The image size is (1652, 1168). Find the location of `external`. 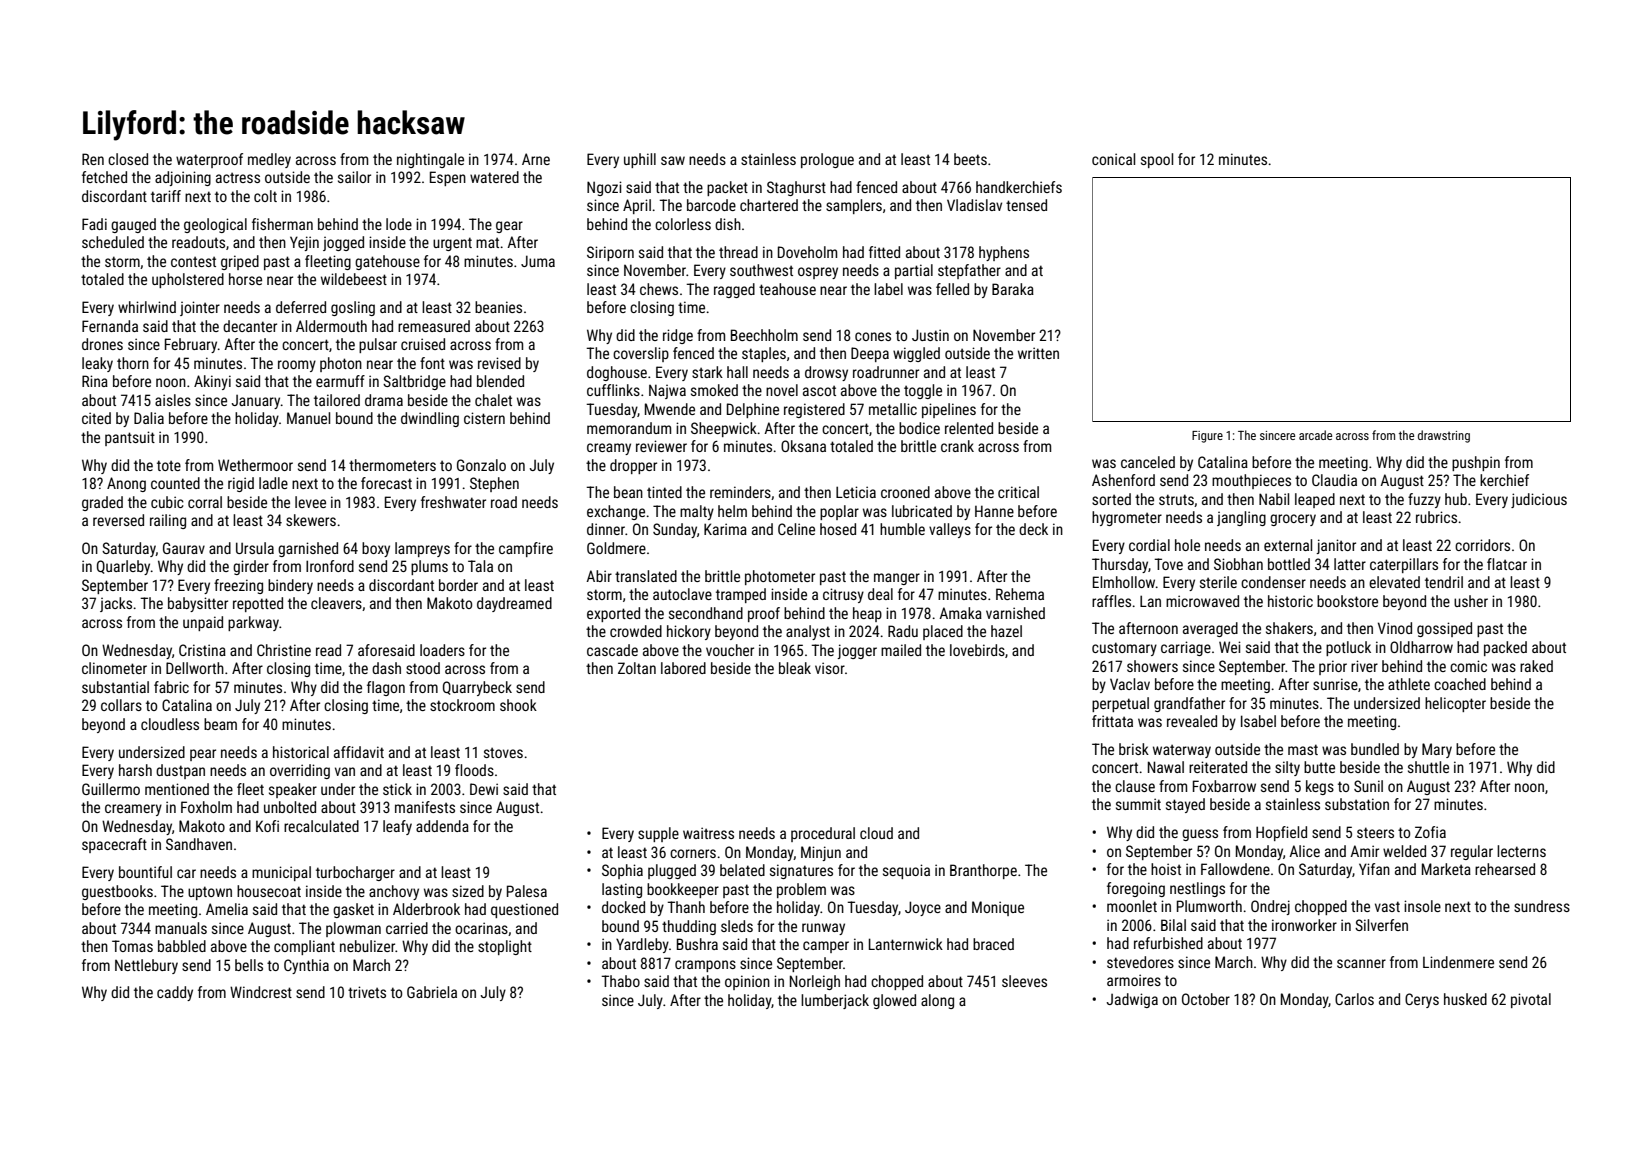

external is located at coordinates (1288, 545).
